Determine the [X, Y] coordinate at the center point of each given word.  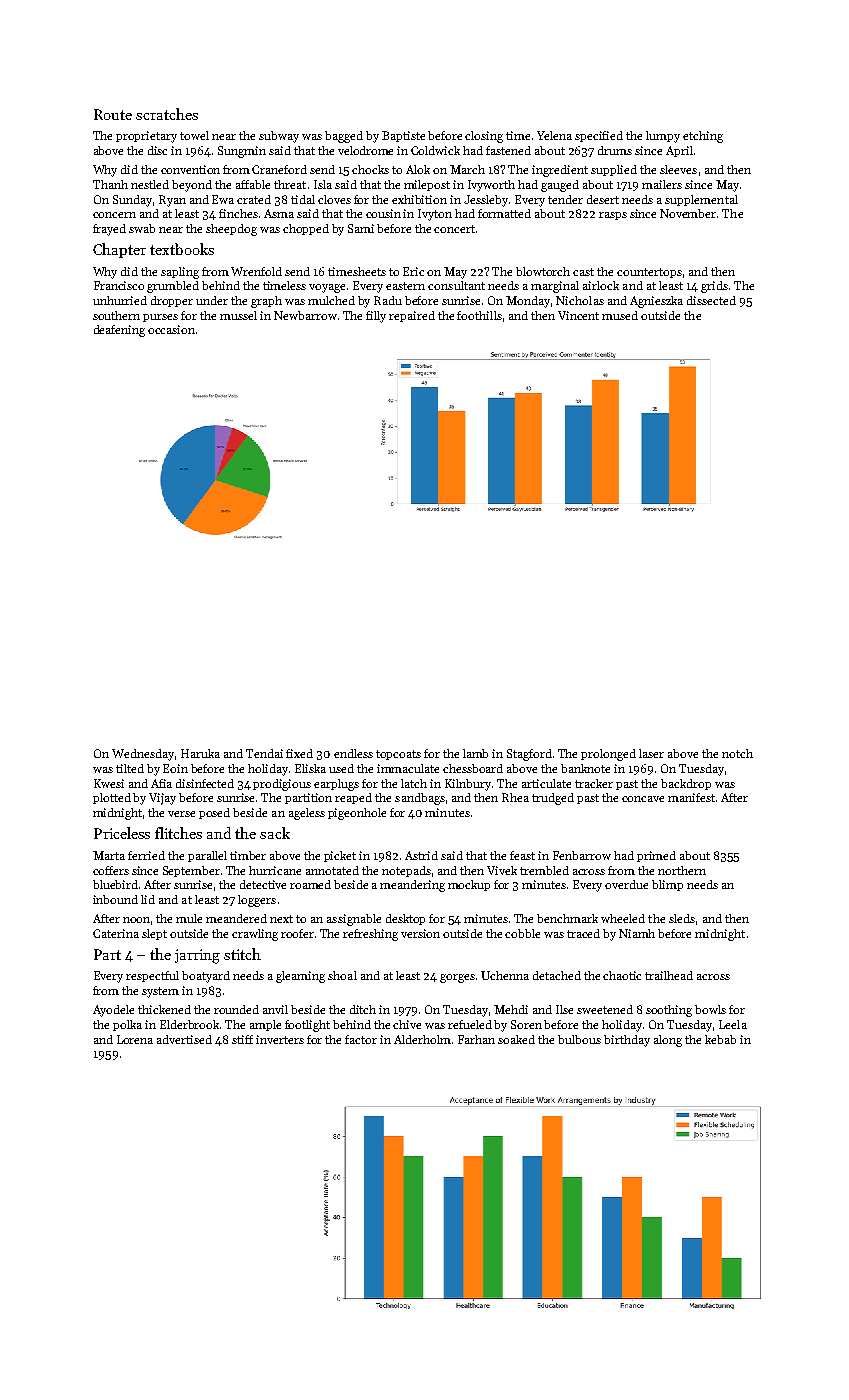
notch [737, 753]
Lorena [135, 1039]
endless [353, 753]
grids [714, 287]
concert [454, 229]
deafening [119, 331]
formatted [504, 213]
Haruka [200, 753]
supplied [614, 170]
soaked [516, 1039]
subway [279, 137]
